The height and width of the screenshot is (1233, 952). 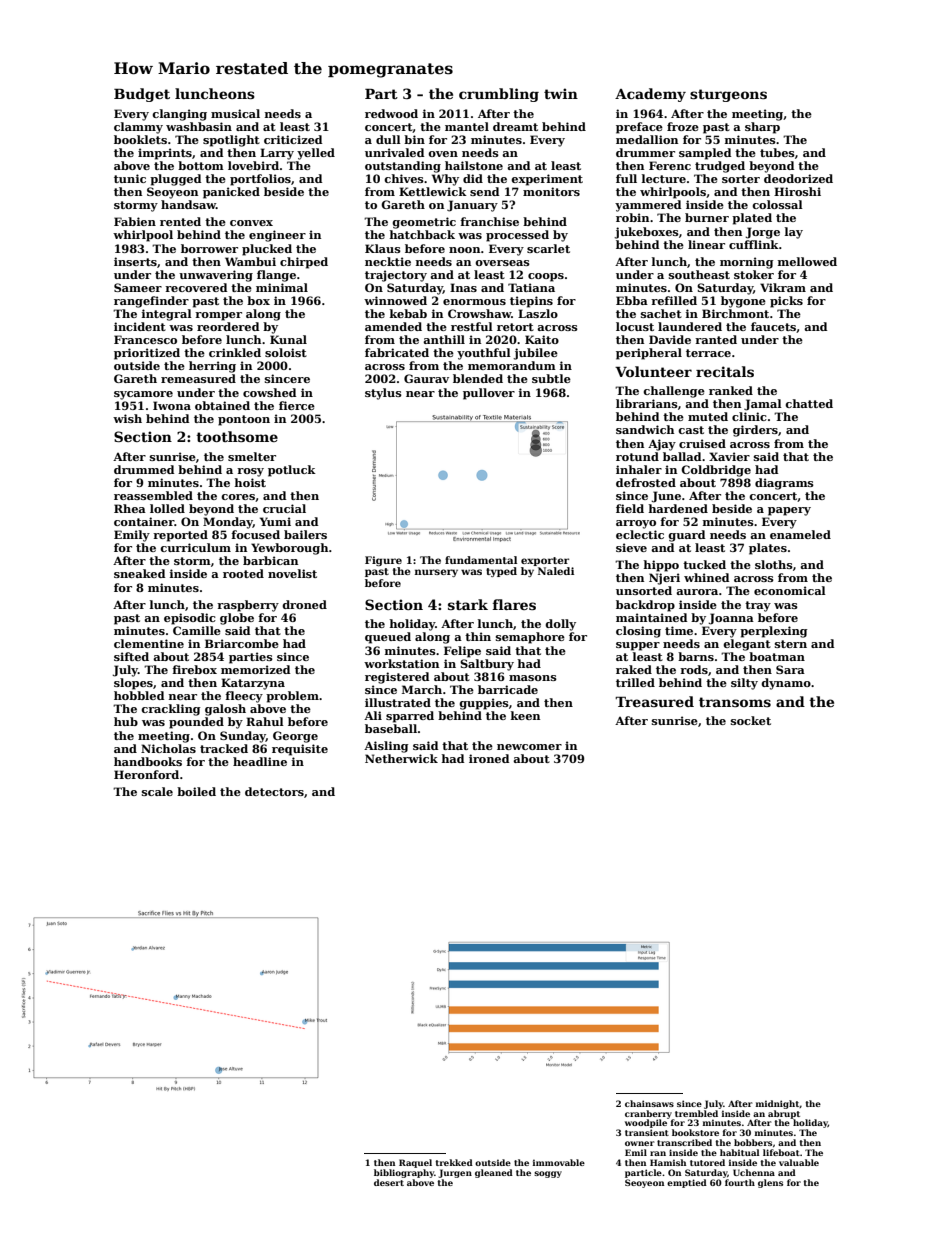 What do you see at coordinates (635, 682) in the screenshot?
I see `trilled` at bounding box center [635, 682].
